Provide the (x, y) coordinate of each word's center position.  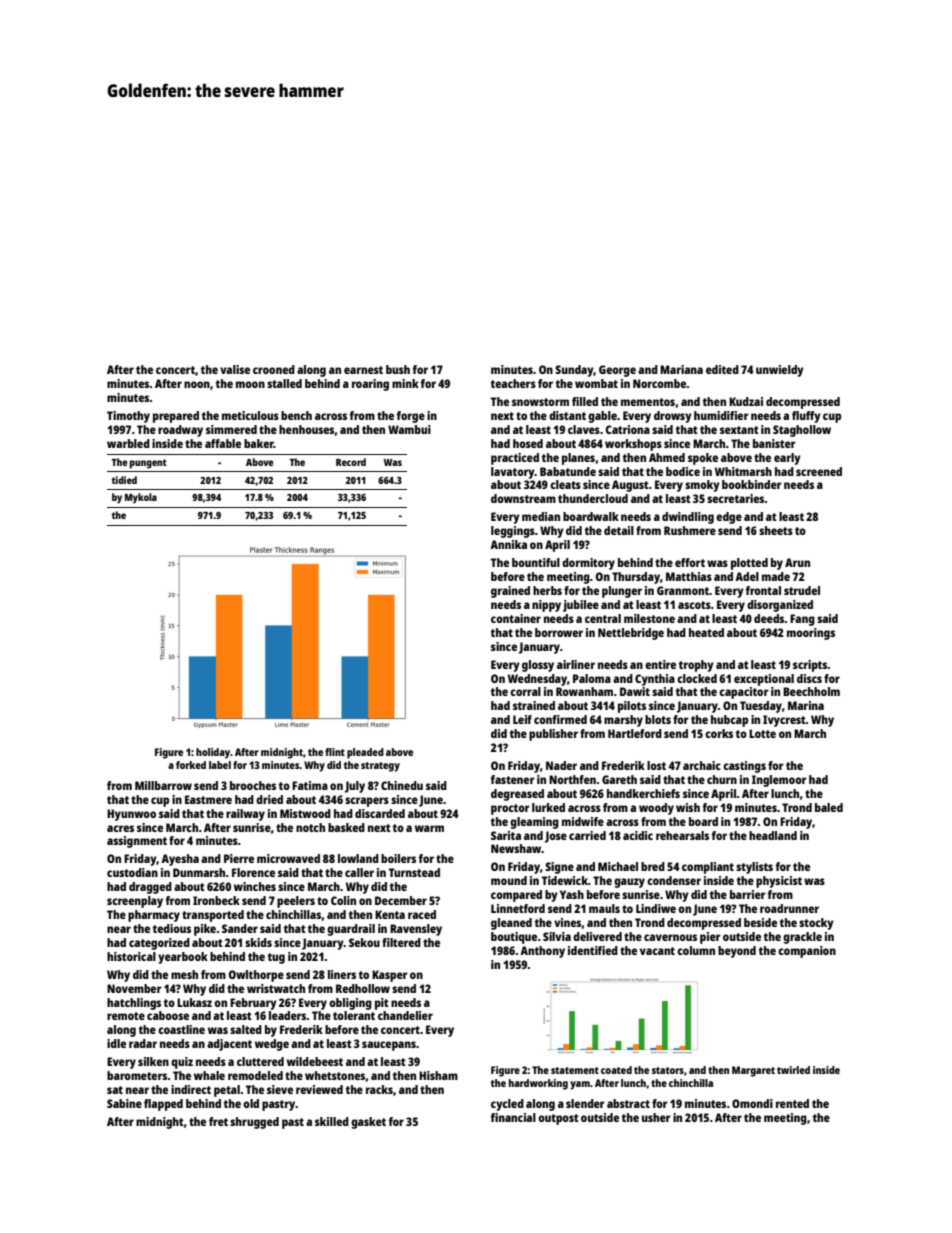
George (617, 371)
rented (792, 1103)
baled (829, 807)
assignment (137, 842)
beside (760, 922)
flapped (163, 1105)
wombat (596, 383)
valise (235, 369)
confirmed (560, 719)
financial (513, 1117)
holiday (213, 753)
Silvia (557, 936)
